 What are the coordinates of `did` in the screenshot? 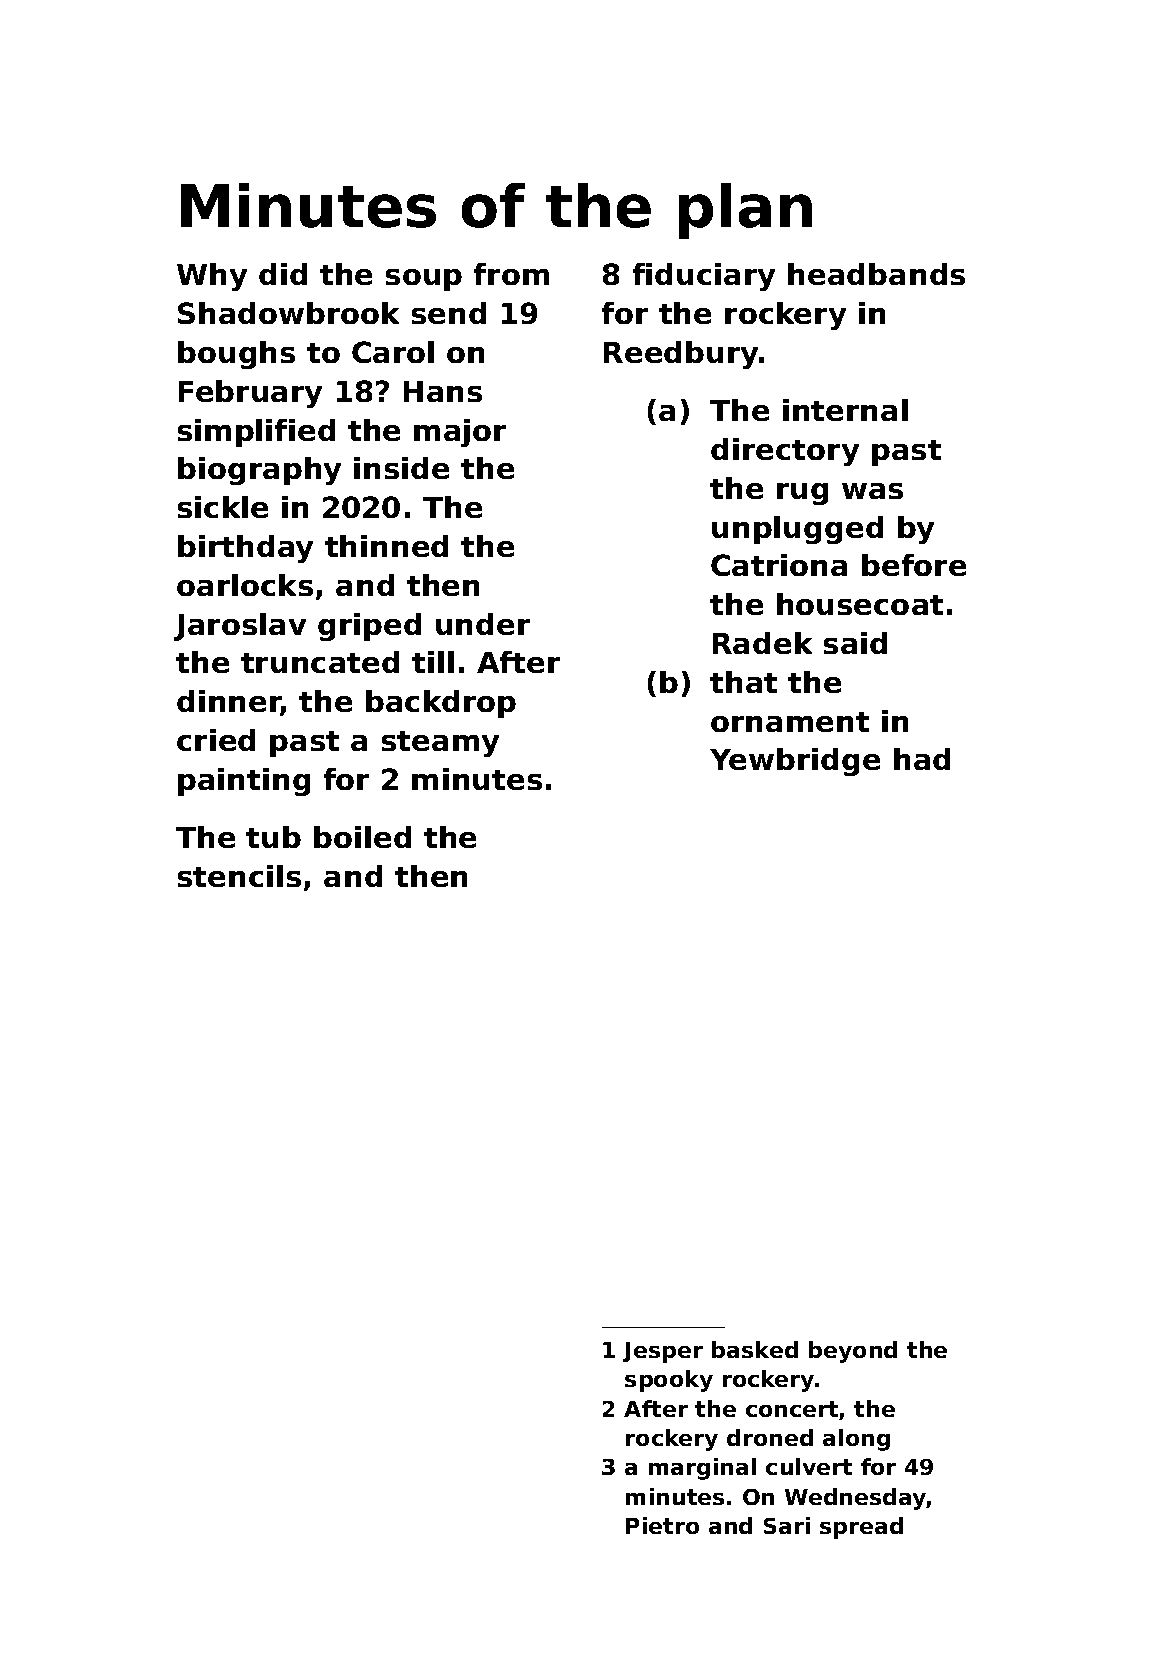 It's located at (283, 274).
